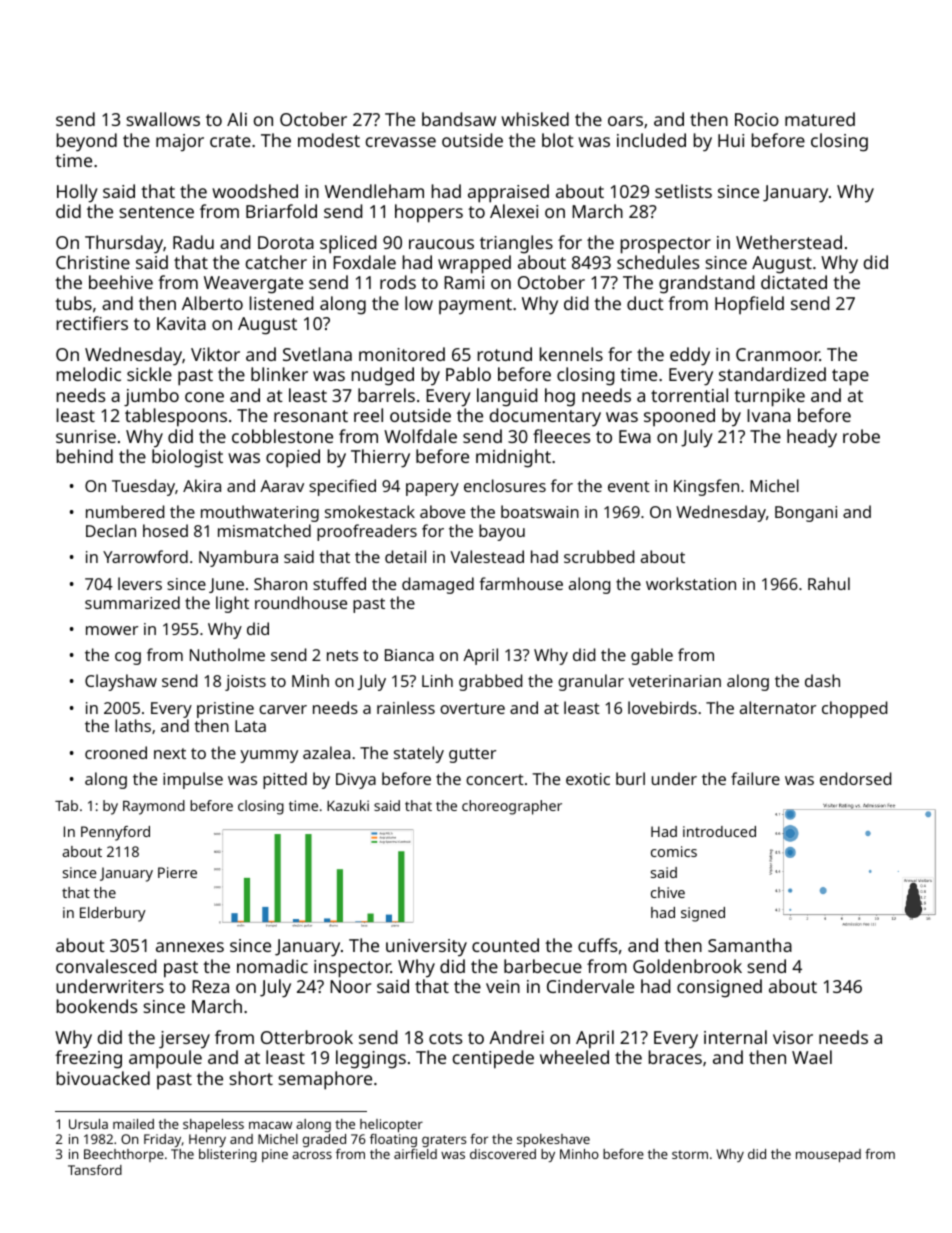 This page has width=952, height=1233. I want to click on Hopfield, so click(749, 305).
